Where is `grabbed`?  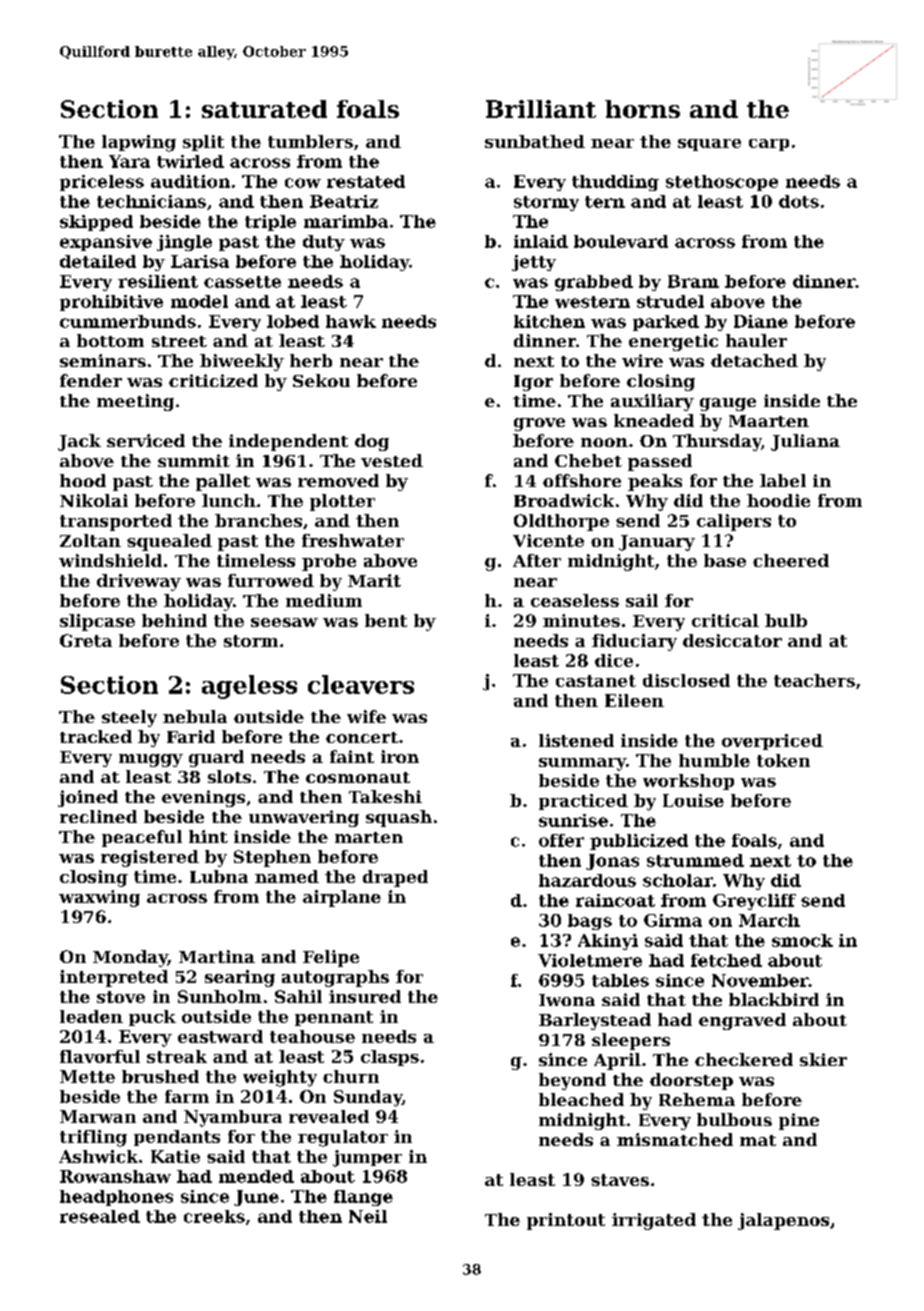
grabbed is located at coordinates (594, 283).
